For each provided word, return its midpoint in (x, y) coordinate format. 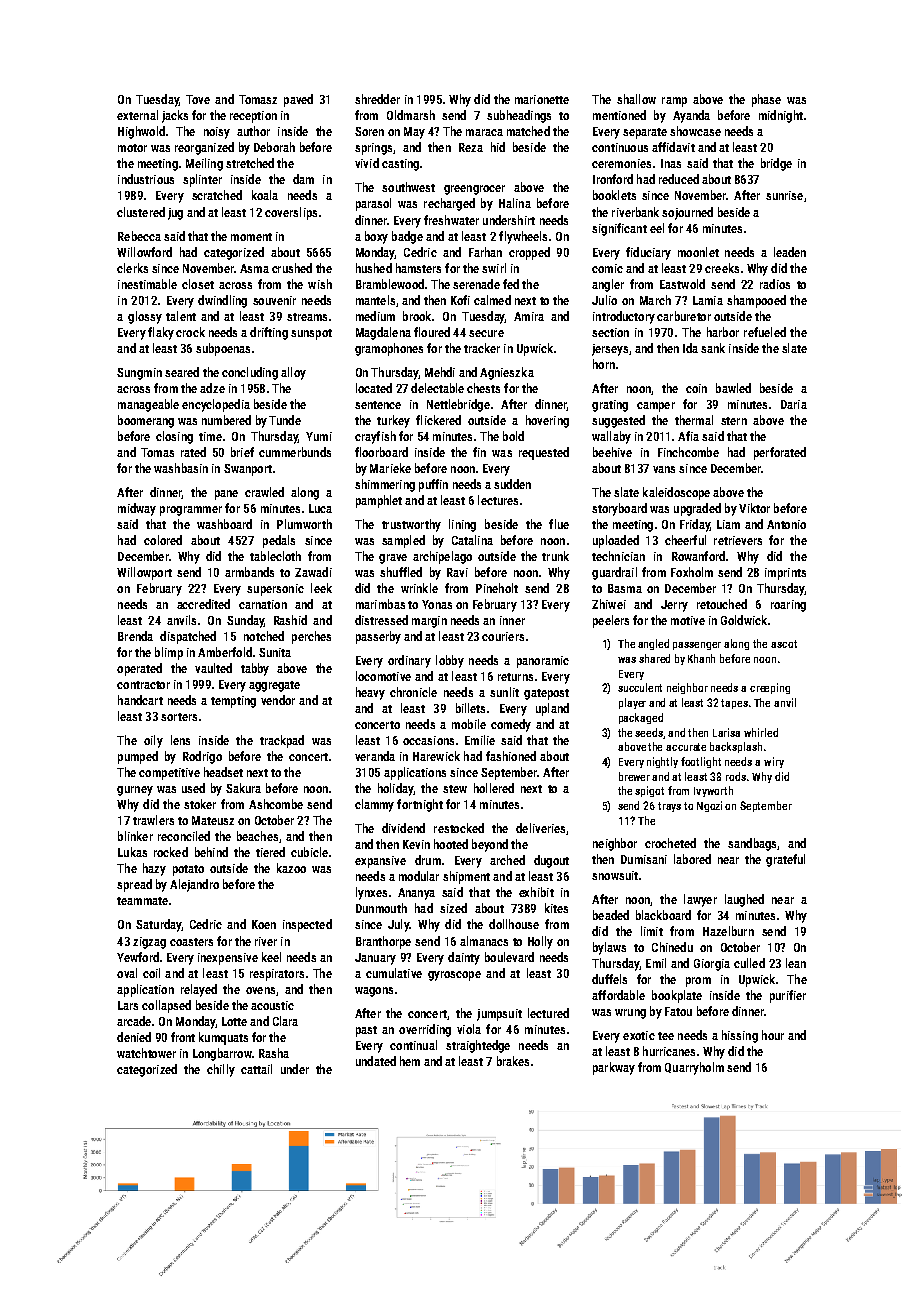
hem (410, 1061)
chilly (221, 1070)
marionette (542, 99)
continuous (620, 147)
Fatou (678, 1011)
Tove (198, 99)
